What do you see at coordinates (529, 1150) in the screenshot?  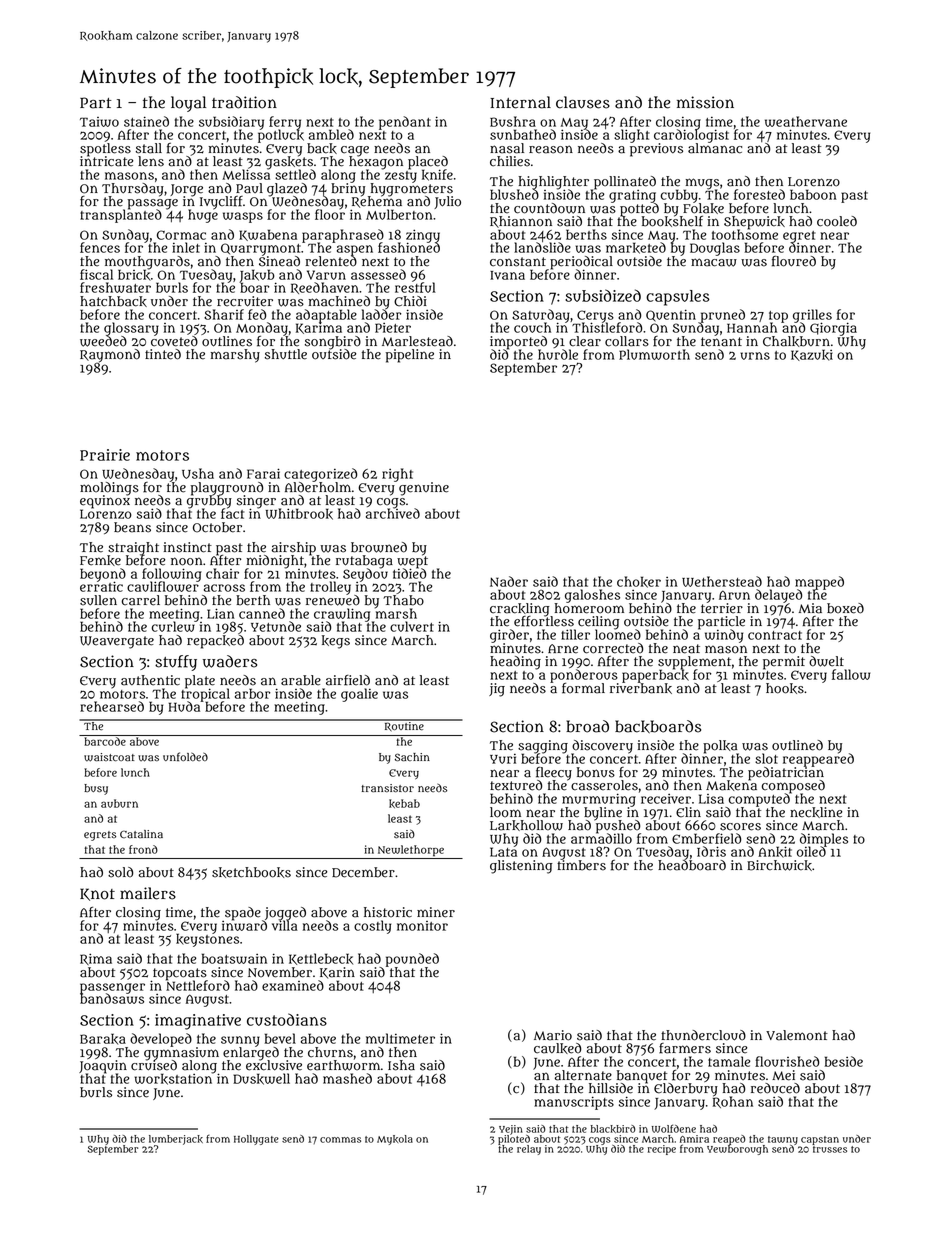 I see `relay` at bounding box center [529, 1150].
